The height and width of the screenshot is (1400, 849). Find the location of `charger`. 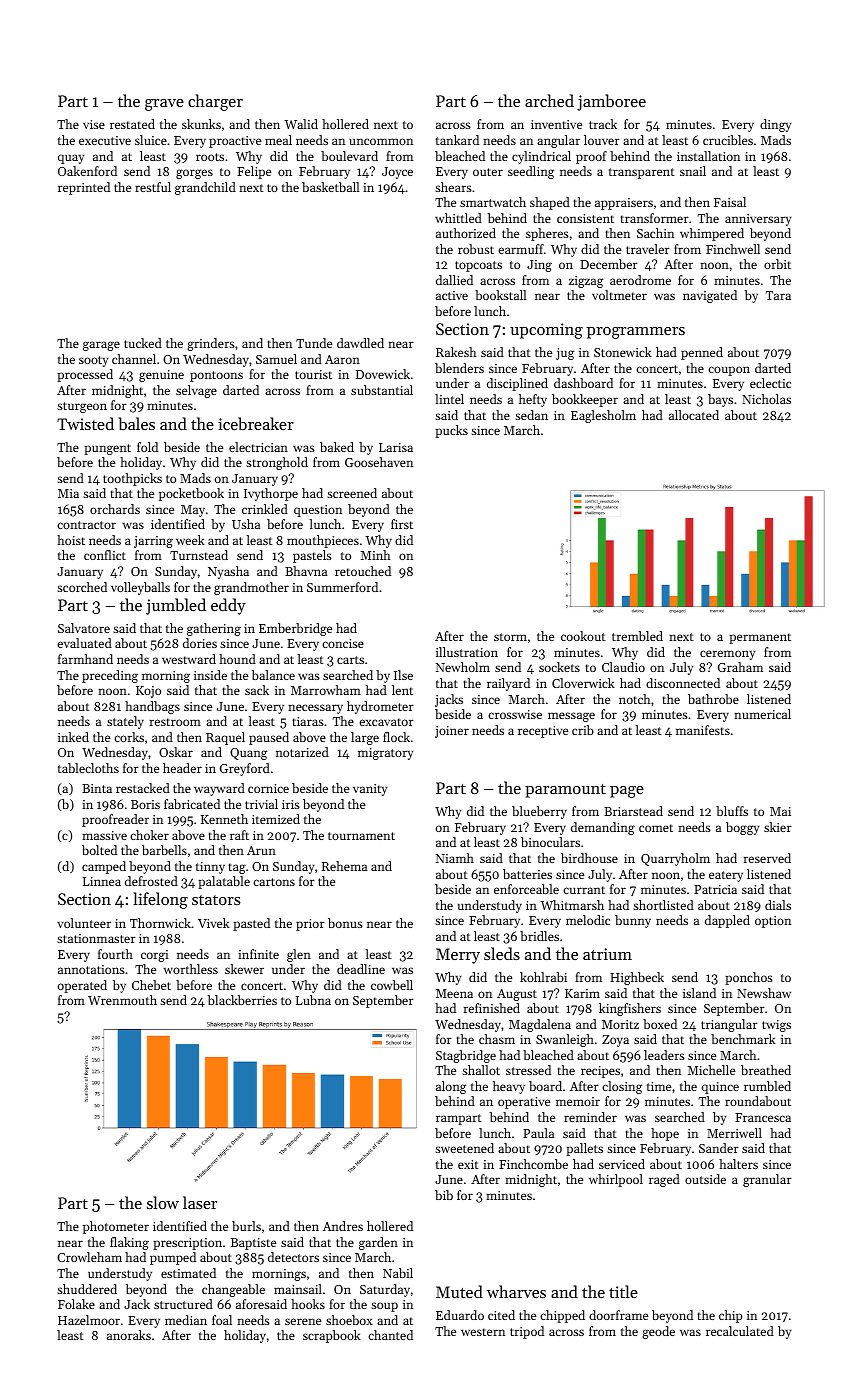

charger is located at coordinates (215, 102).
